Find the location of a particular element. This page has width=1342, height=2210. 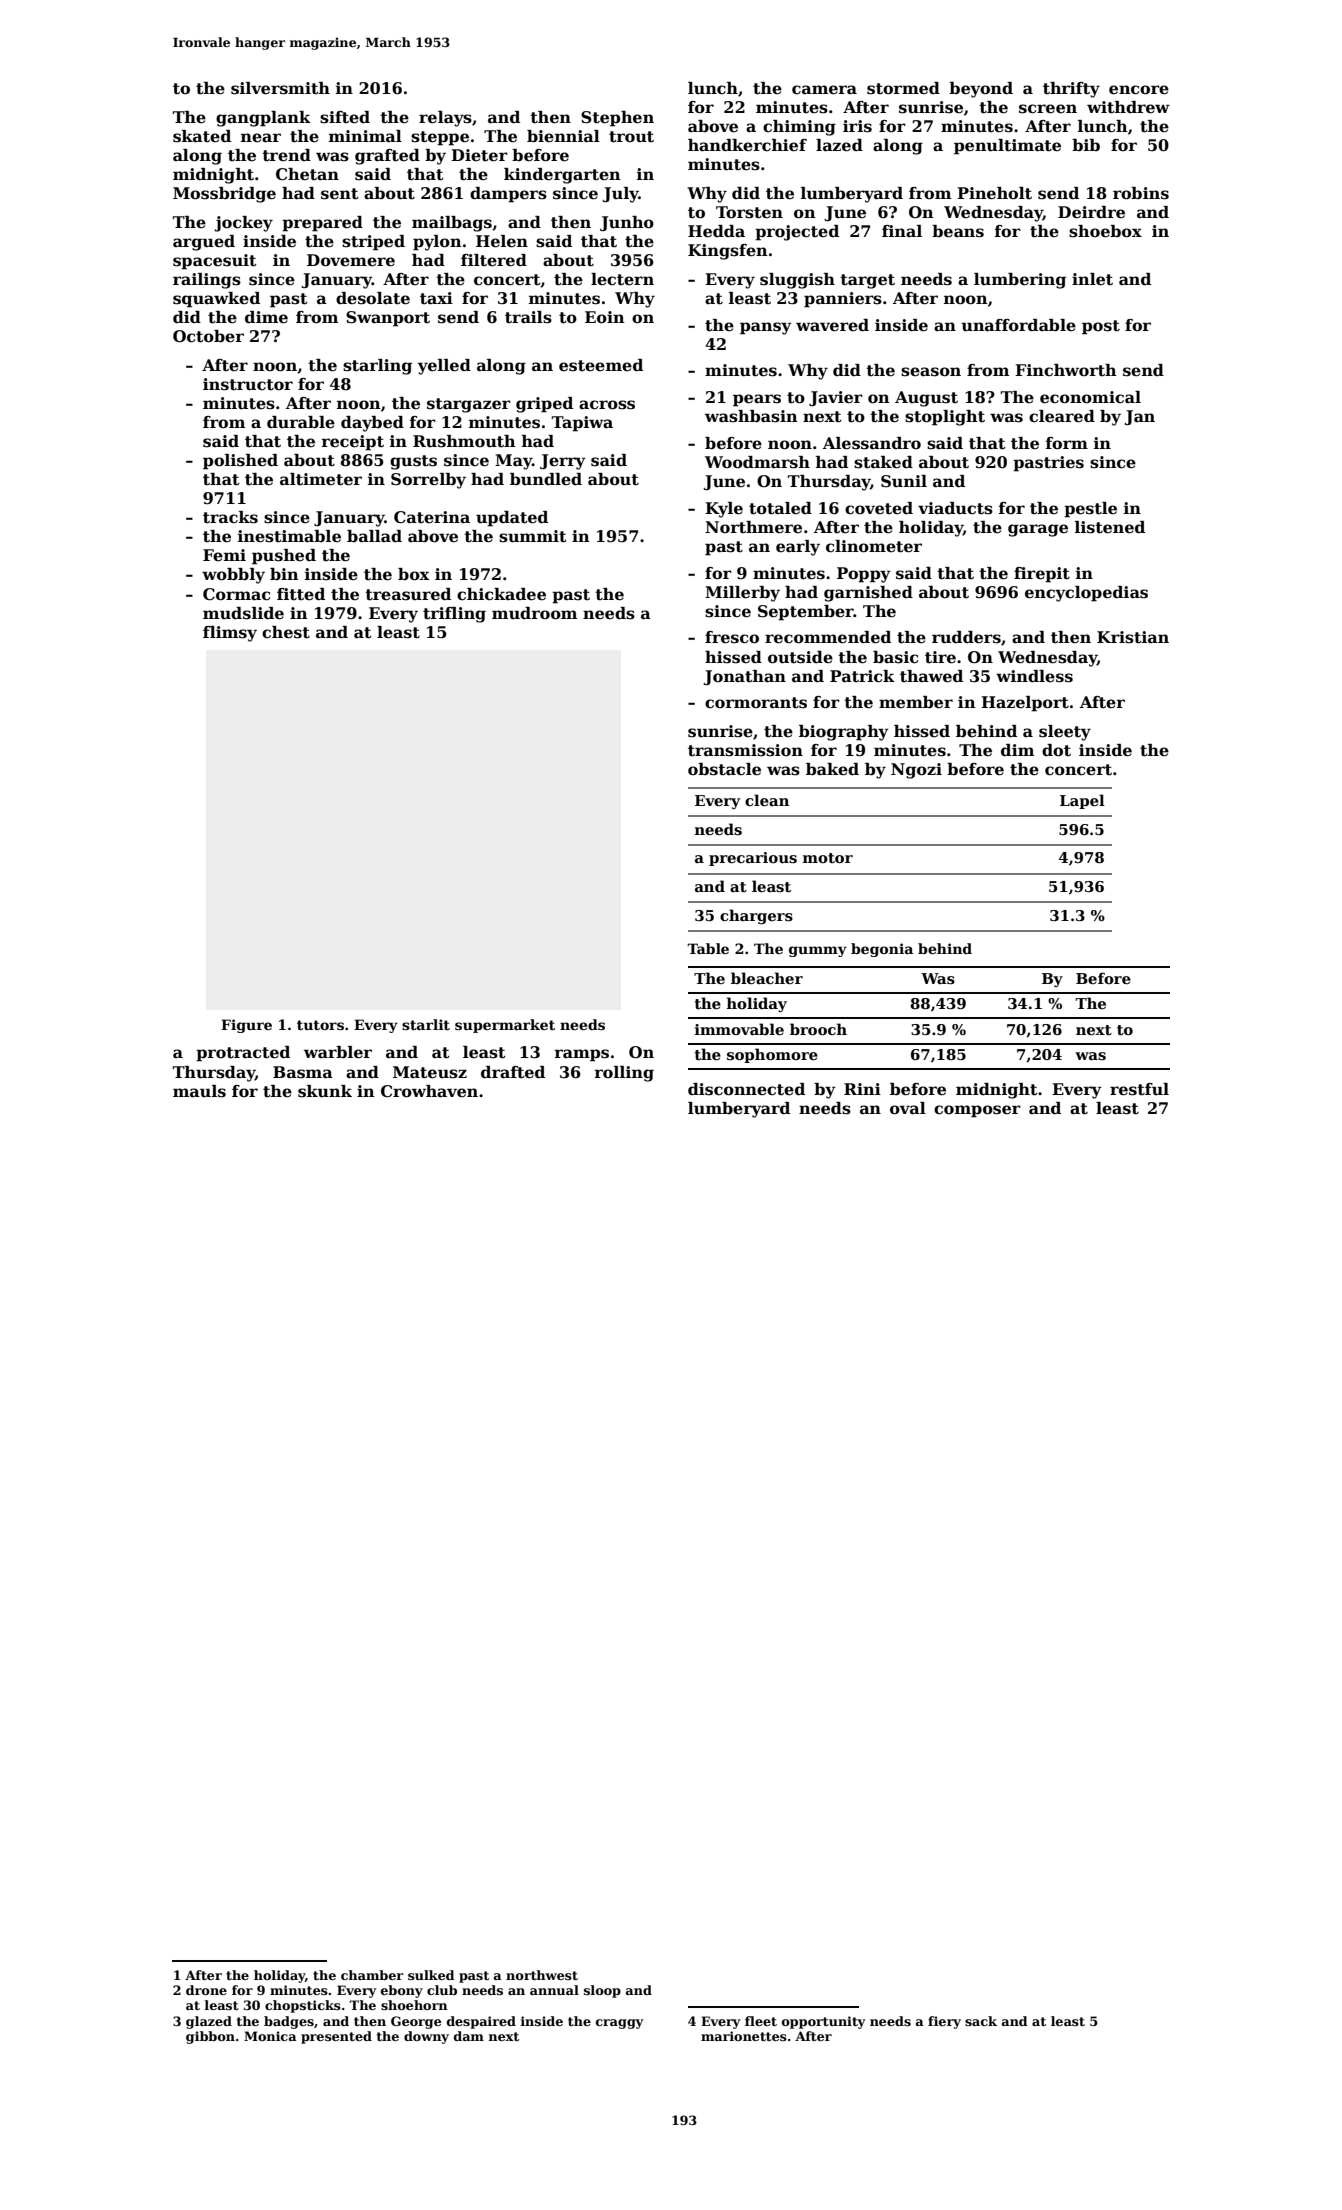

starling is located at coordinates (377, 367).
